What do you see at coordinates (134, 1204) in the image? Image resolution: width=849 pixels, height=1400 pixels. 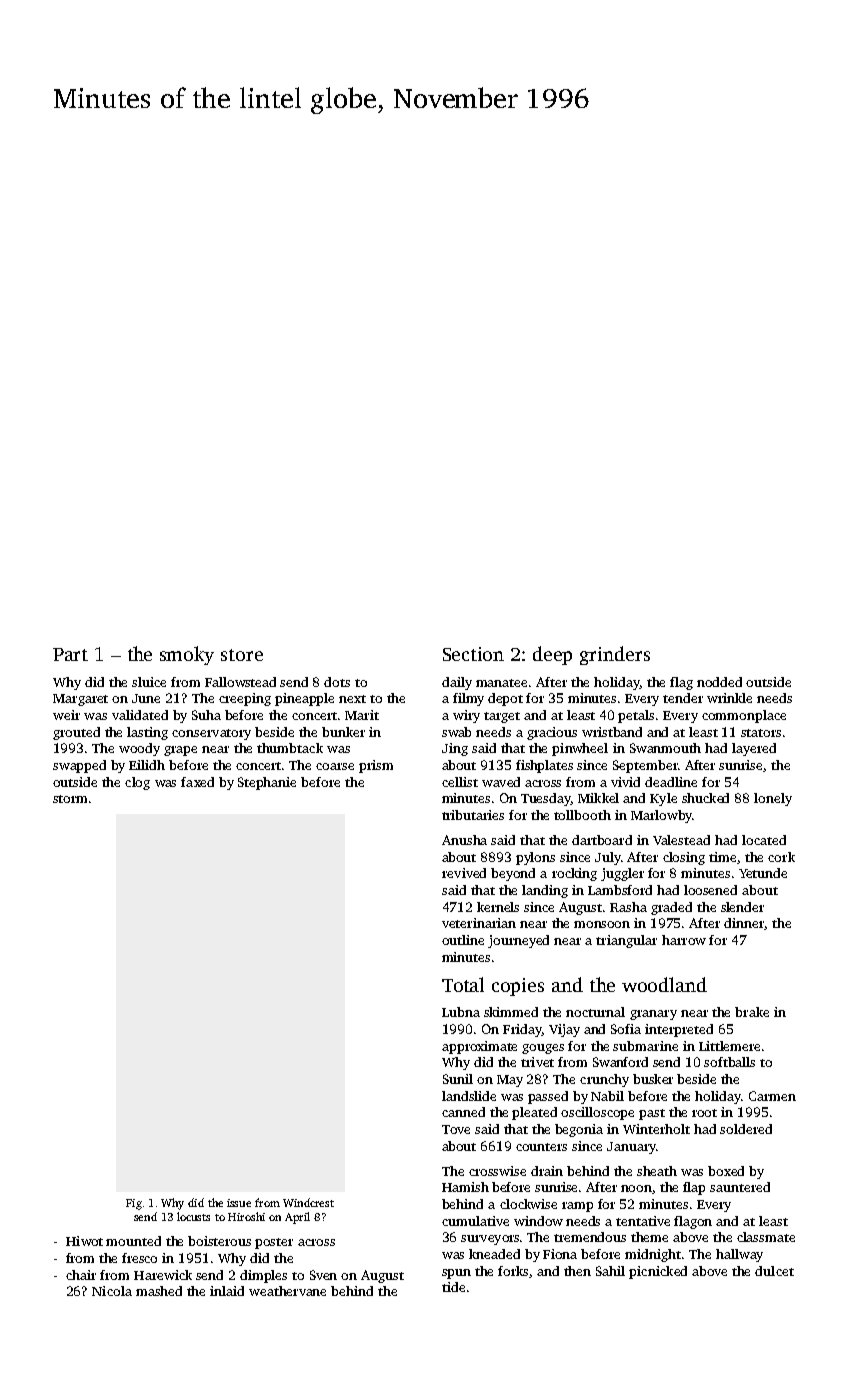 I see `Fig` at bounding box center [134, 1204].
